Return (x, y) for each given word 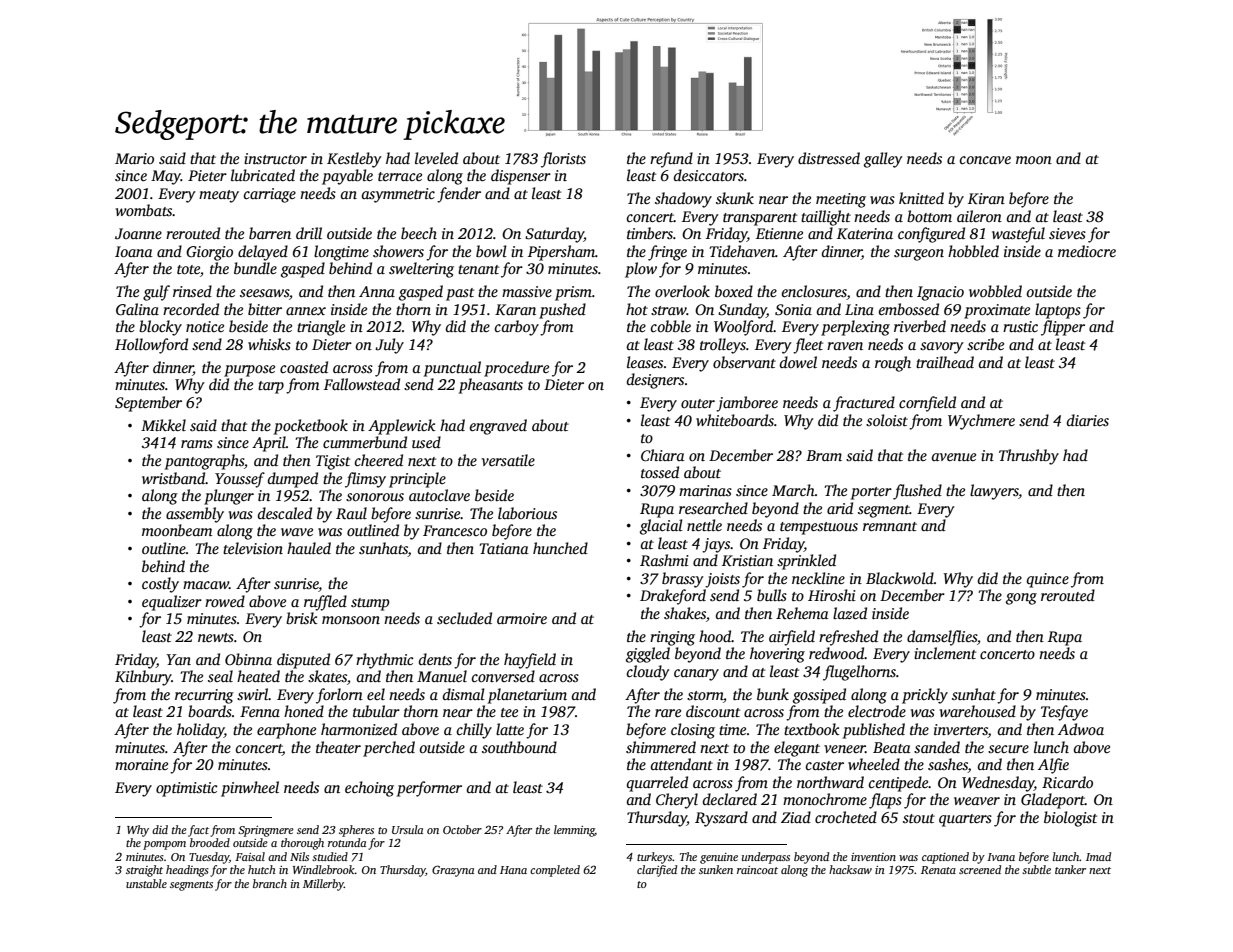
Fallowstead (362, 384)
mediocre (1087, 251)
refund (671, 160)
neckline (818, 578)
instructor (275, 158)
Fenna (260, 711)
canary (696, 675)
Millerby (323, 885)
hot (637, 309)
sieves (1067, 233)
